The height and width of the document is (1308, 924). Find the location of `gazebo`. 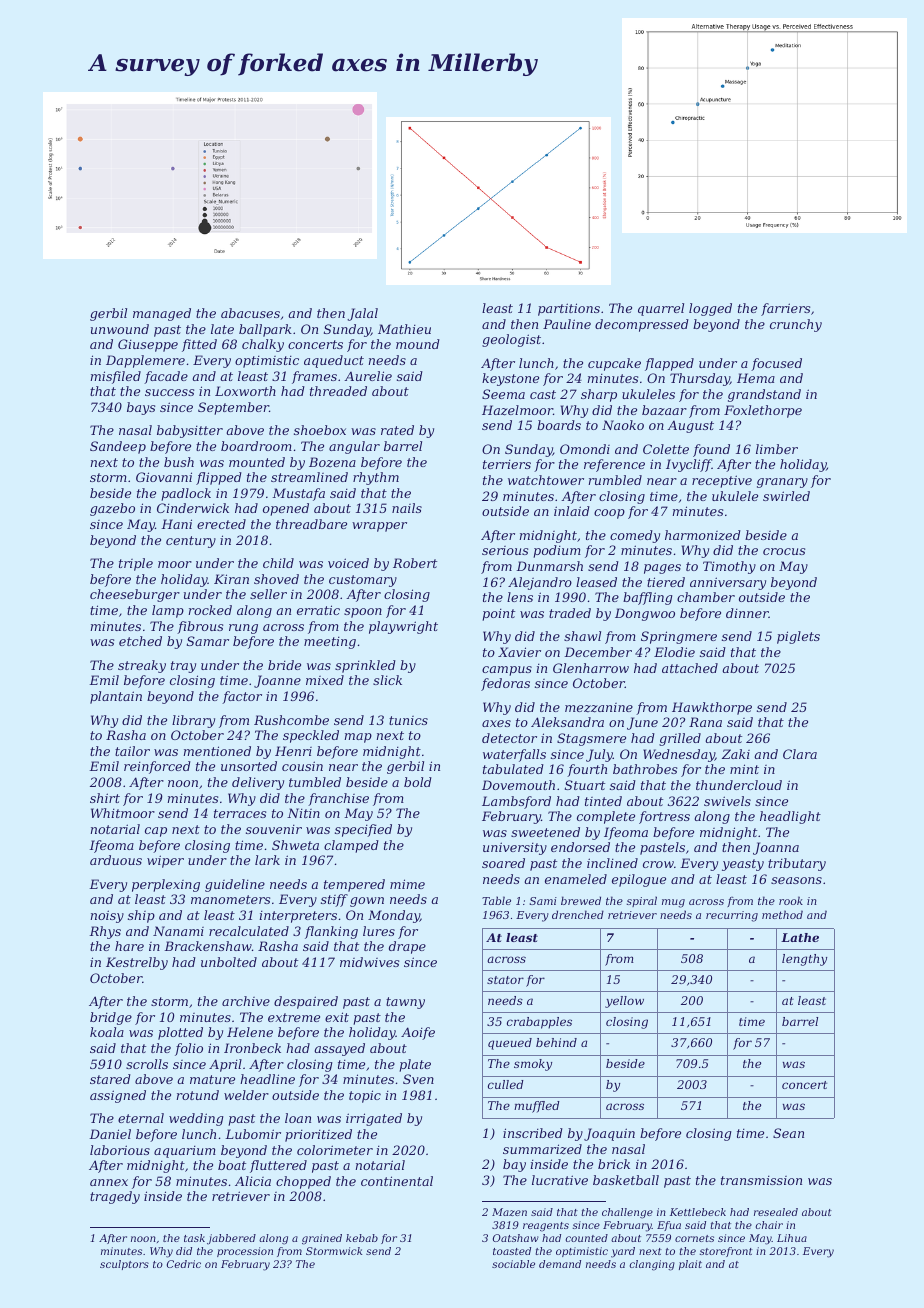

gazebo is located at coordinates (112, 509).
